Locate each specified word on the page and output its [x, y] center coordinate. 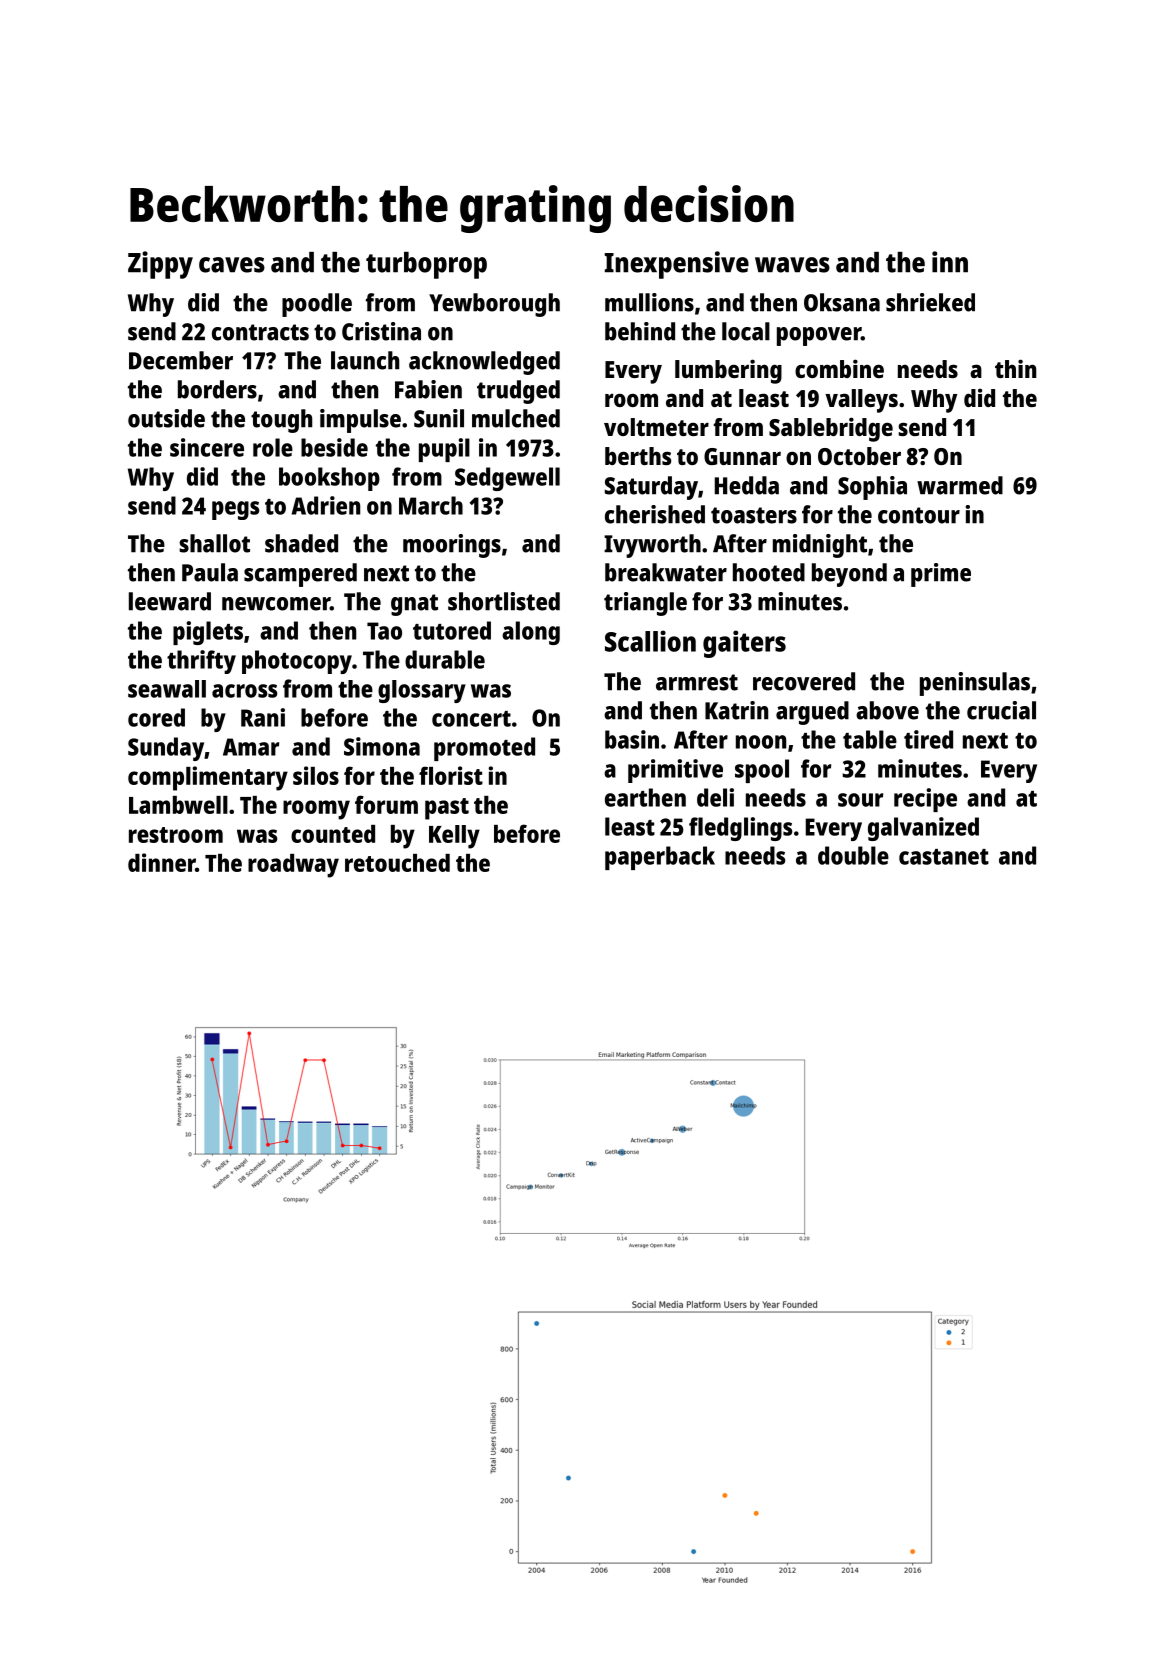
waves [792, 265]
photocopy [297, 662]
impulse [360, 421]
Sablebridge [831, 429]
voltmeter [656, 427]
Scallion [650, 641]
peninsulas [975, 684]
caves [232, 265]
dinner [161, 862]
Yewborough [494, 305]
